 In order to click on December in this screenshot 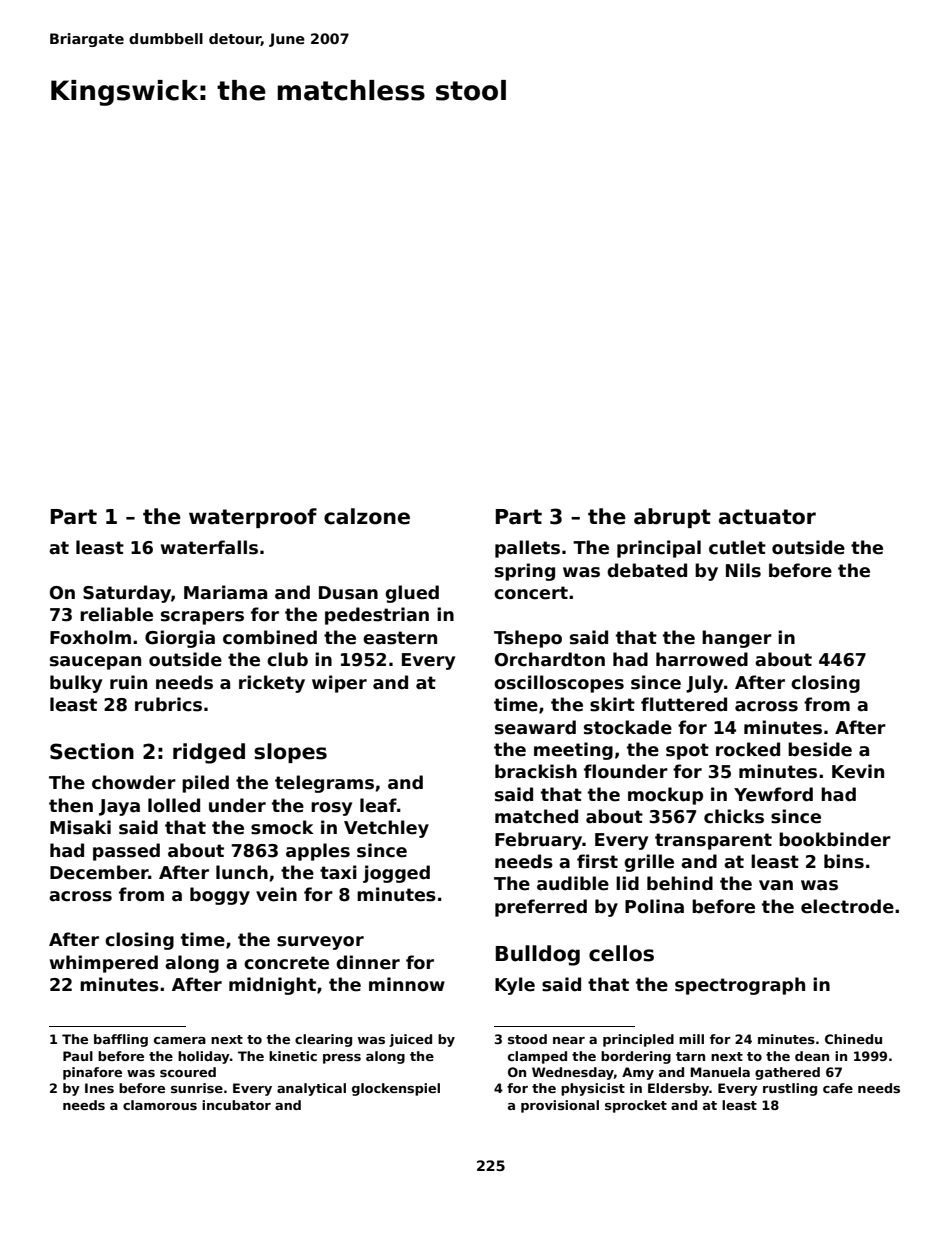, I will do `click(99, 872)`.
